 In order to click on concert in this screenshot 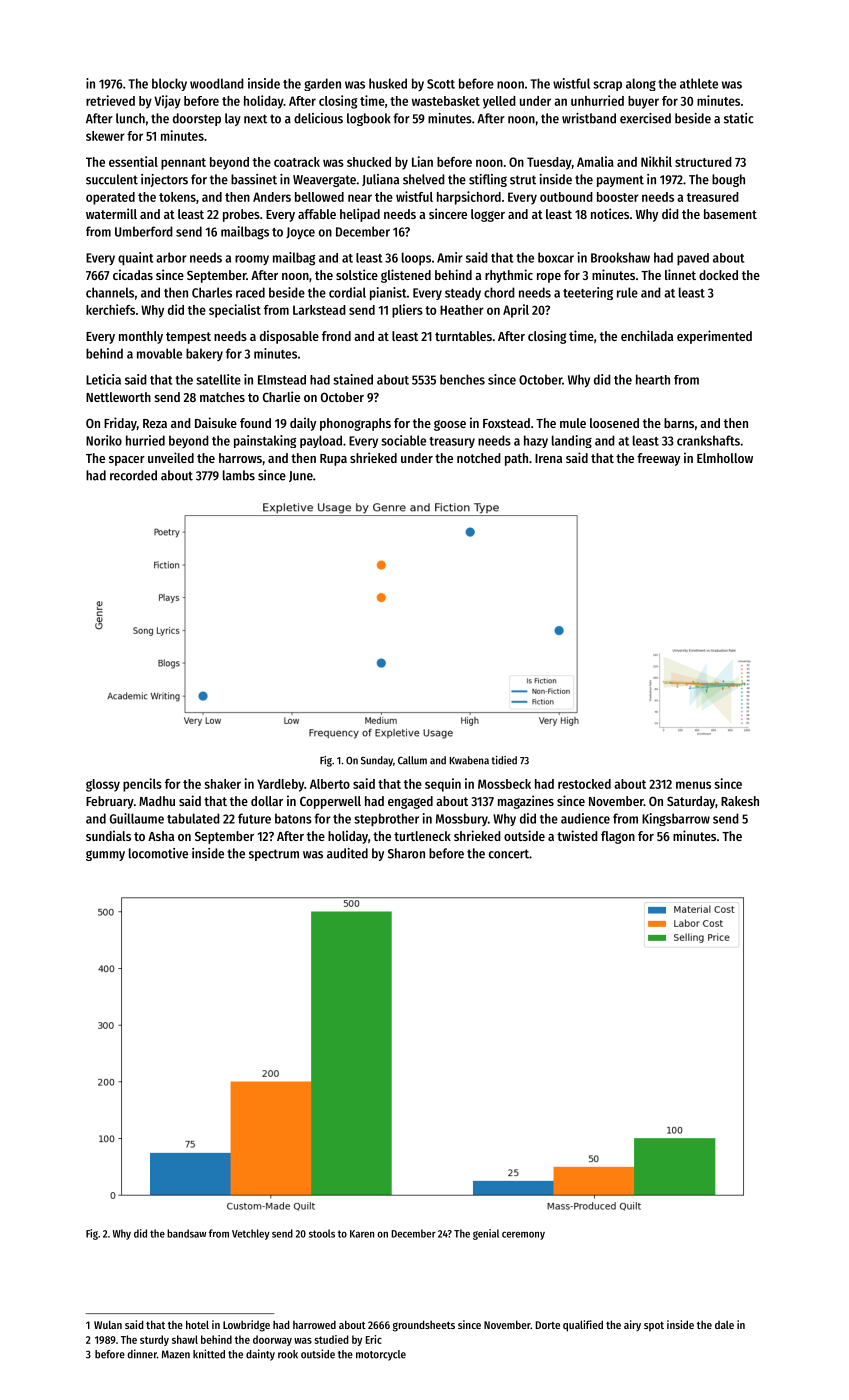, I will do `click(509, 854)`.
